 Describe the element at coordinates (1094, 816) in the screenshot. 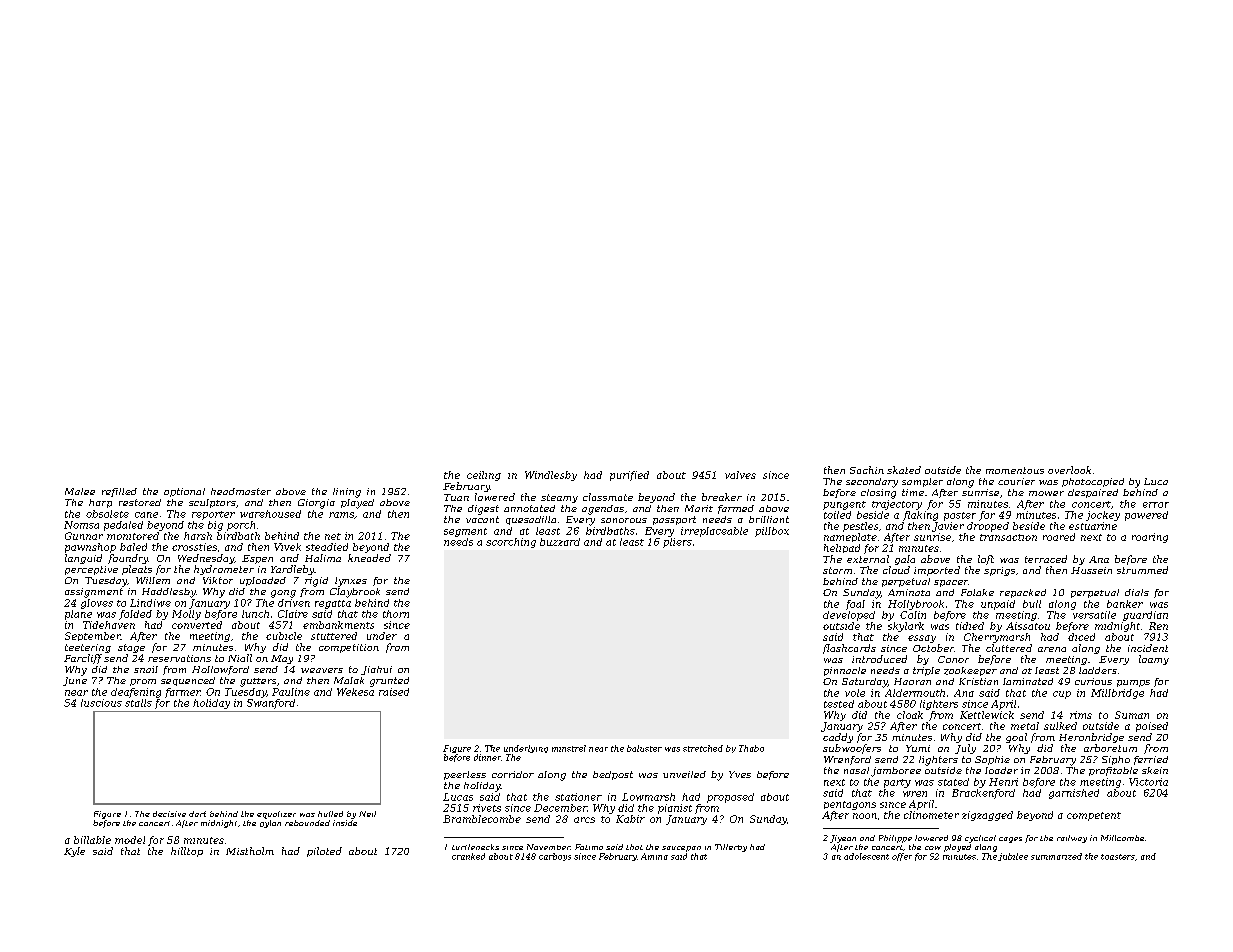

I see `competent` at that location.
